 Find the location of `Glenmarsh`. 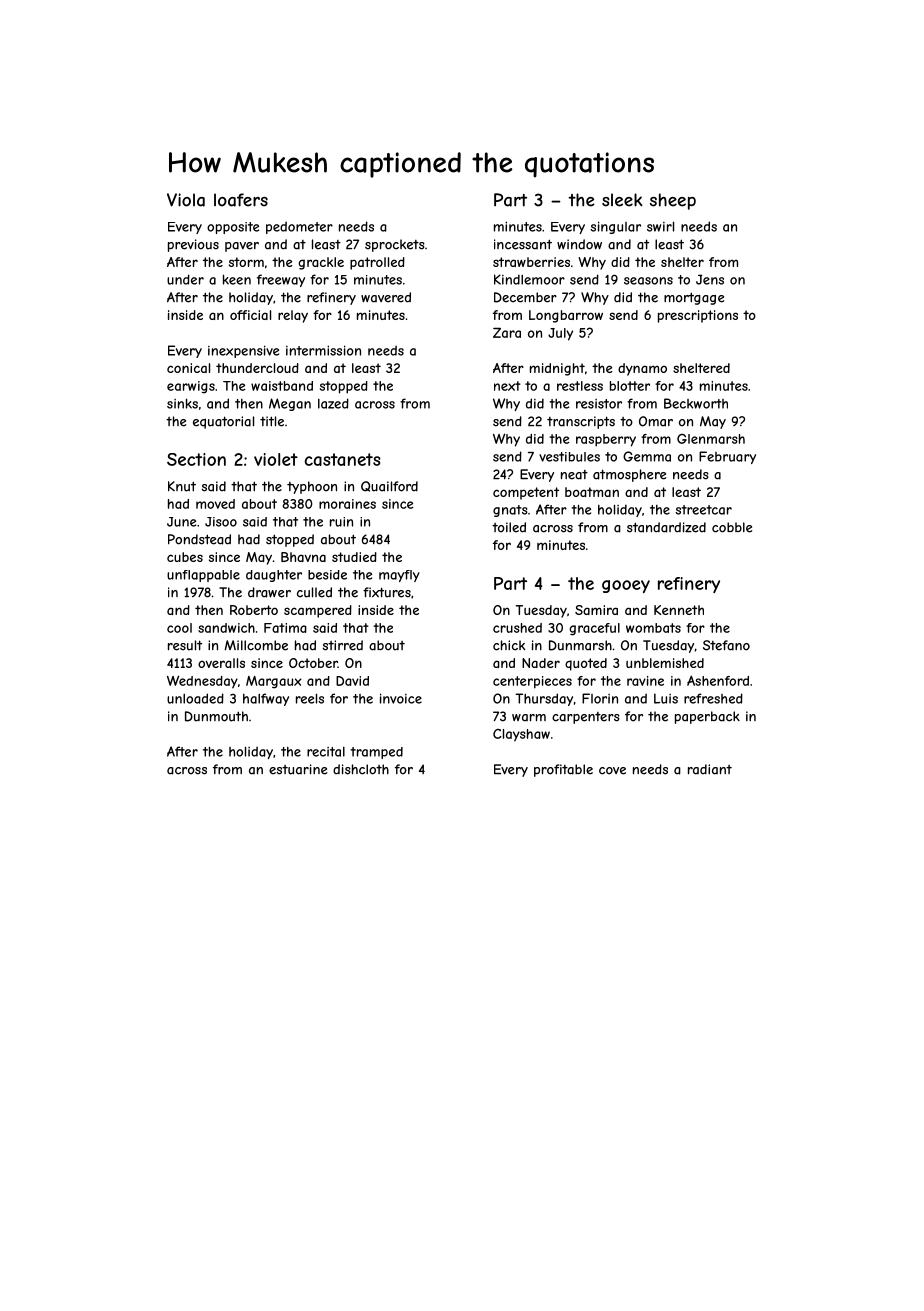

Glenmarsh is located at coordinates (711, 439).
